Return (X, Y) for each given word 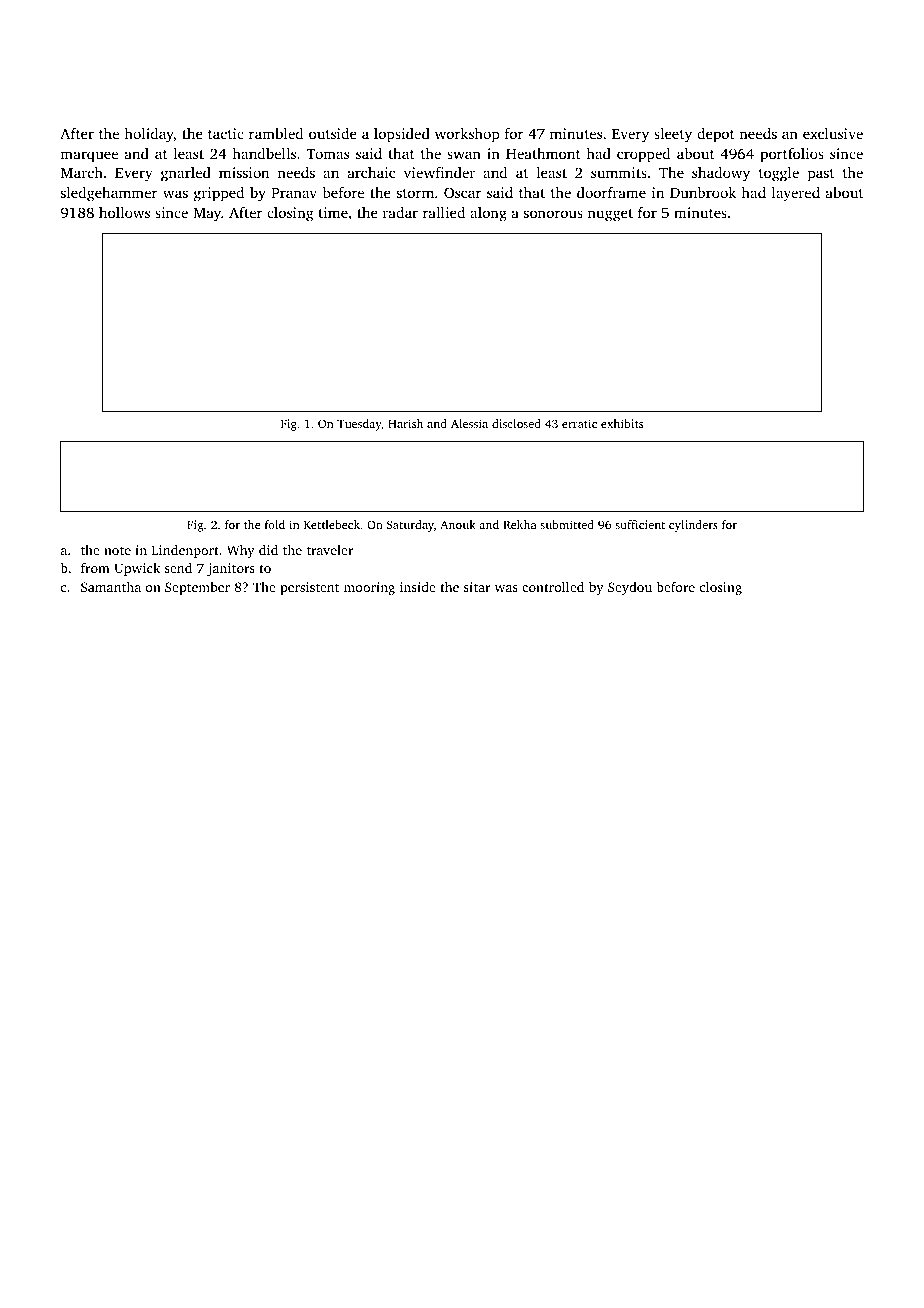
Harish (405, 423)
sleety (673, 135)
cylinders (693, 526)
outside (333, 133)
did (268, 550)
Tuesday (359, 425)
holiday (149, 135)
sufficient (640, 524)
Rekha (520, 524)
